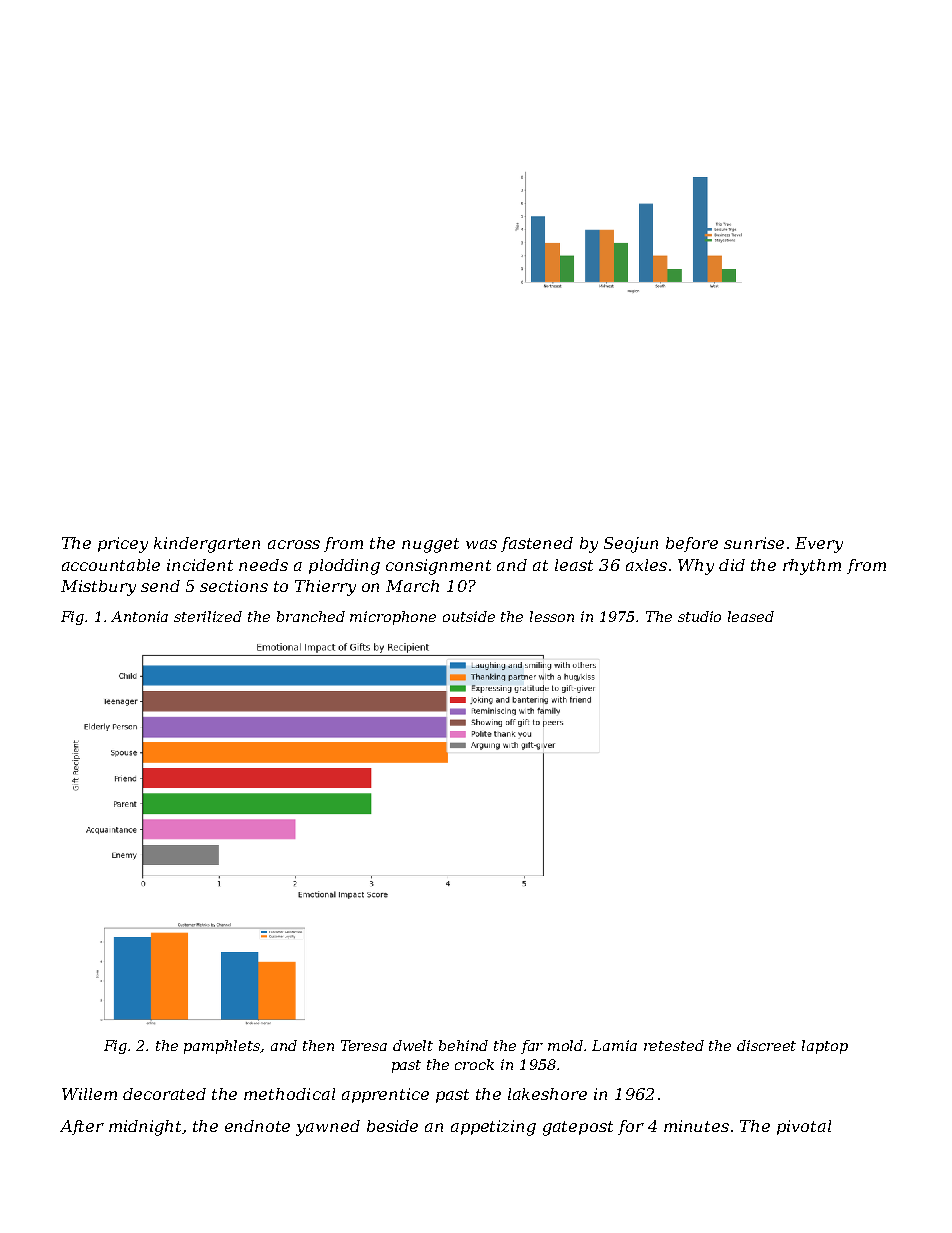  What do you see at coordinates (413, 1045) in the document?
I see `dwelt` at bounding box center [413, 1045].
